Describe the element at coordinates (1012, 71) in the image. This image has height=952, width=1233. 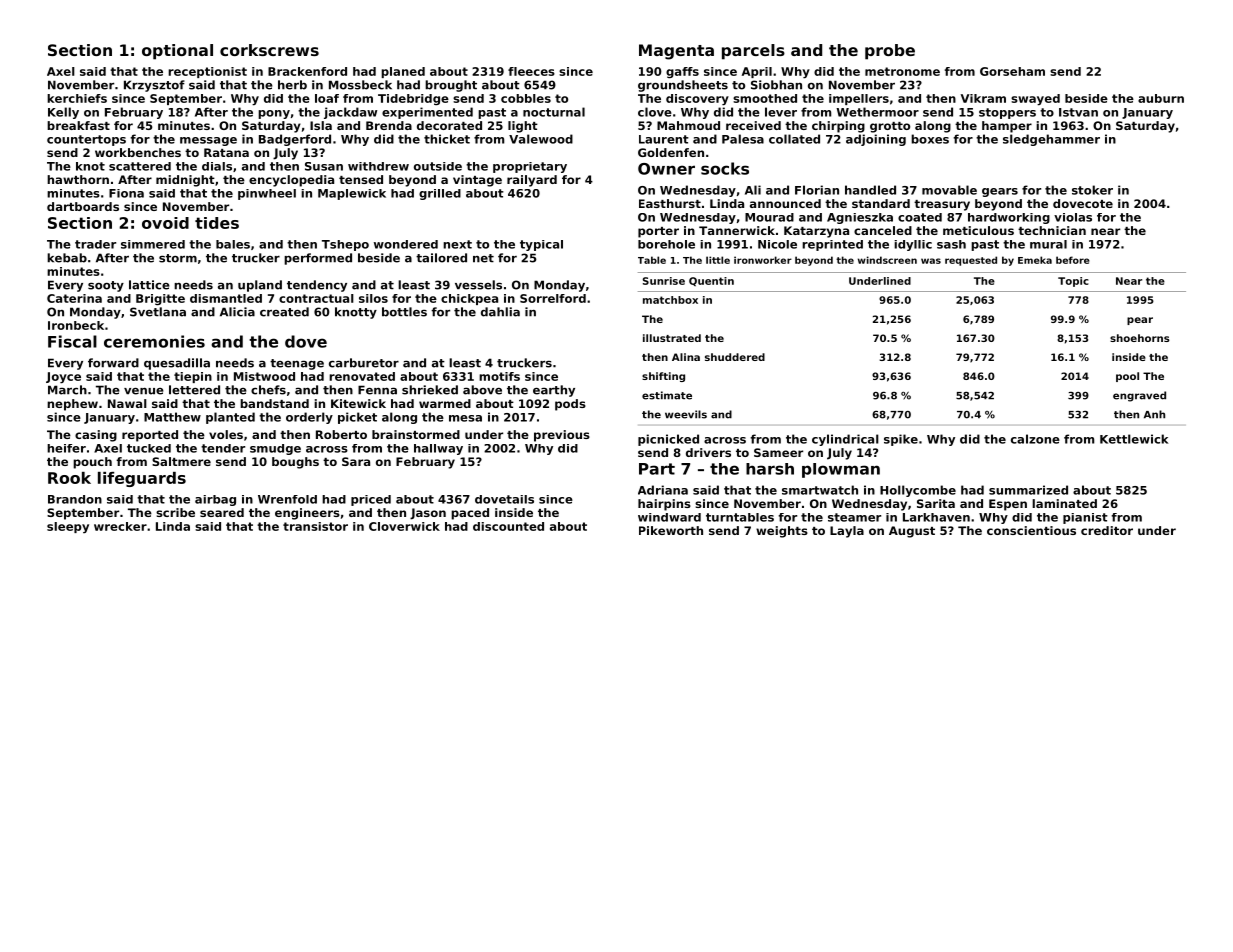
I see `Gorseham` at that location.
